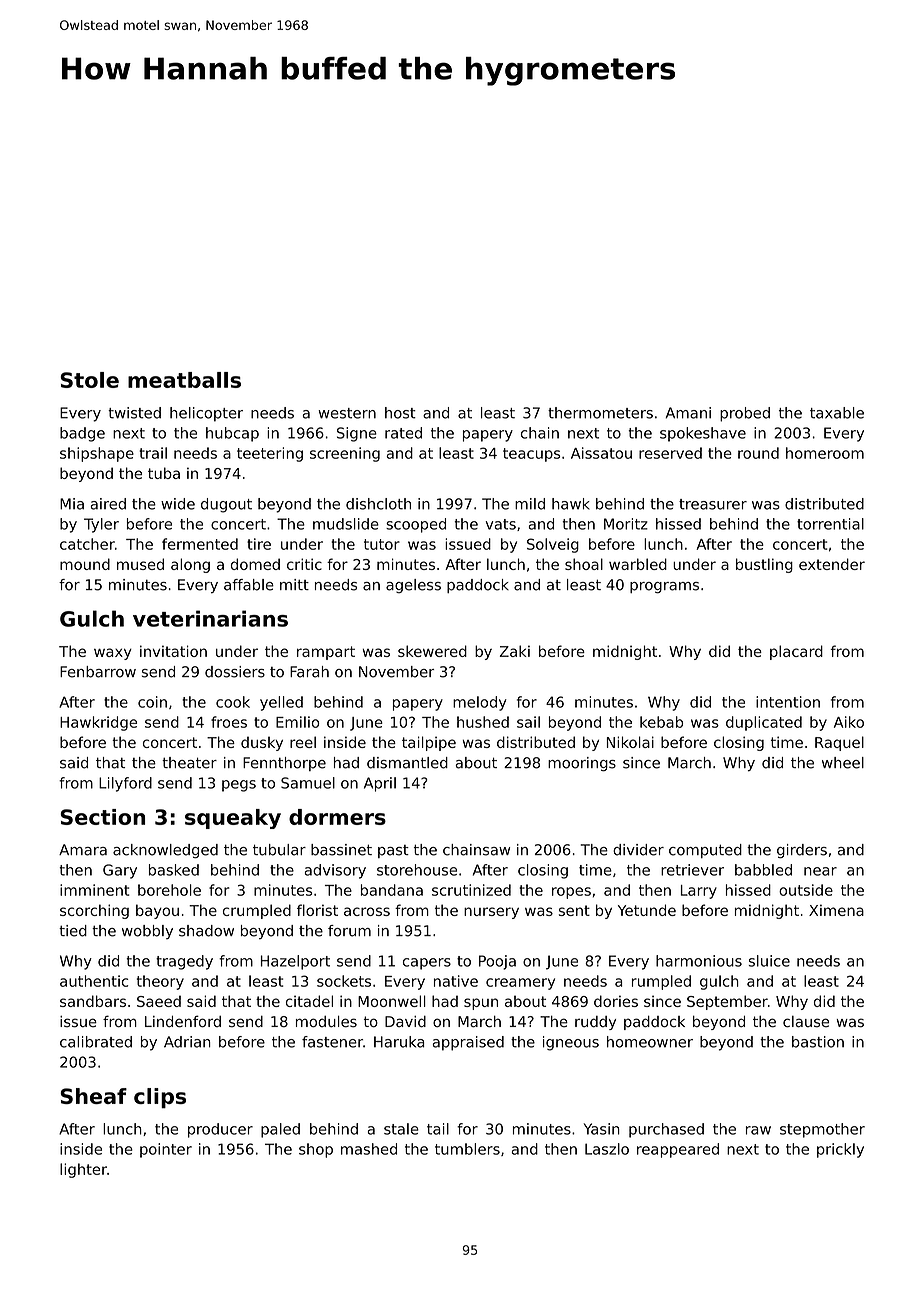 The width and height of the screenshot is (924, 1308). What do you see at coordinates (206, 414) in the screenshot?
I see `helicopter` at bounding box center [206, 414].
